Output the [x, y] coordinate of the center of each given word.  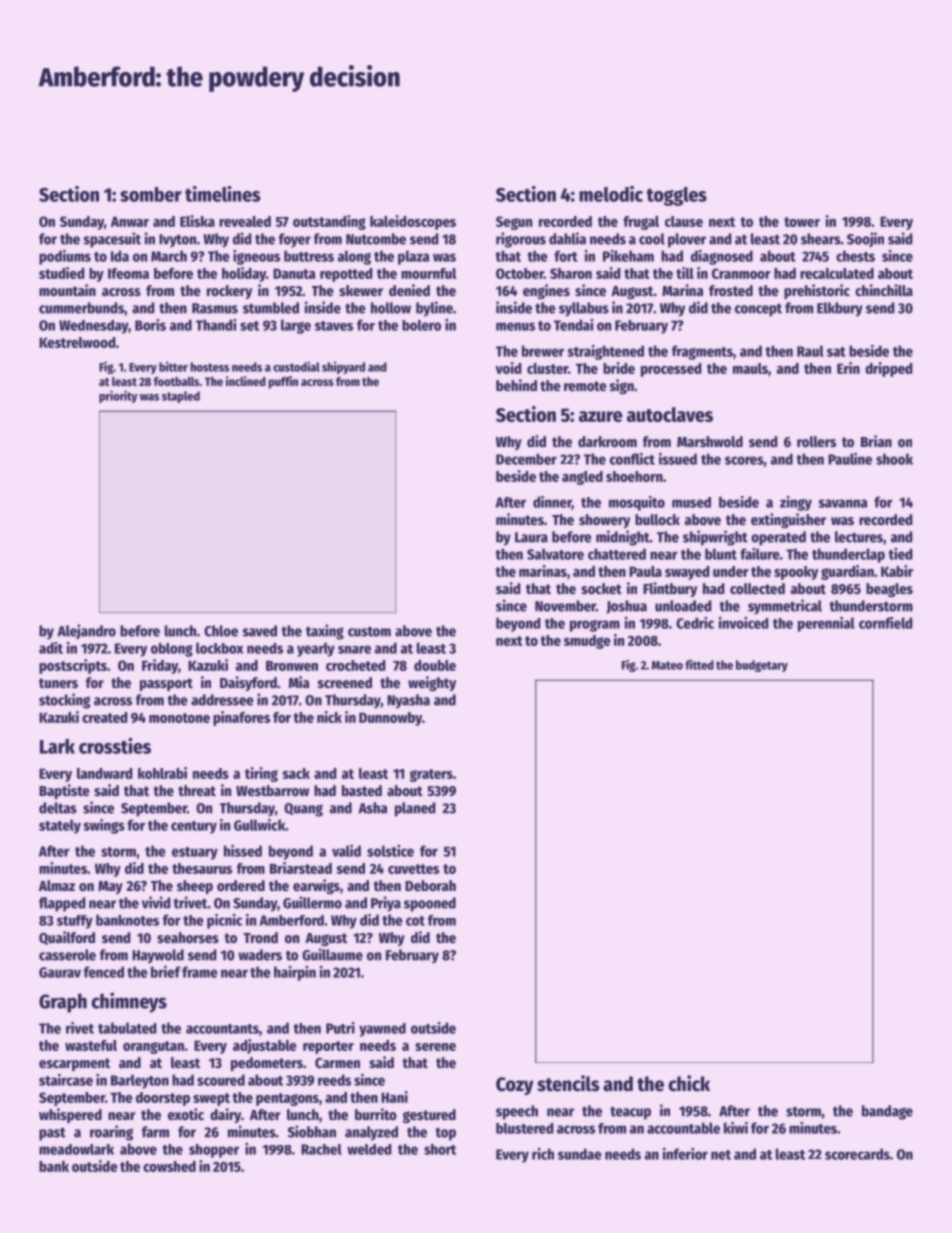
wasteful [91, 1045]
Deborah [430, 885]
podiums [65, 257]
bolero [421, 325]
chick [689, 1083]
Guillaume [332, 954]
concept [758, 310]
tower [802, 222]
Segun [514, 223]
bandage [887, 1112]
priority [118, 396]
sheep [195, 887]
